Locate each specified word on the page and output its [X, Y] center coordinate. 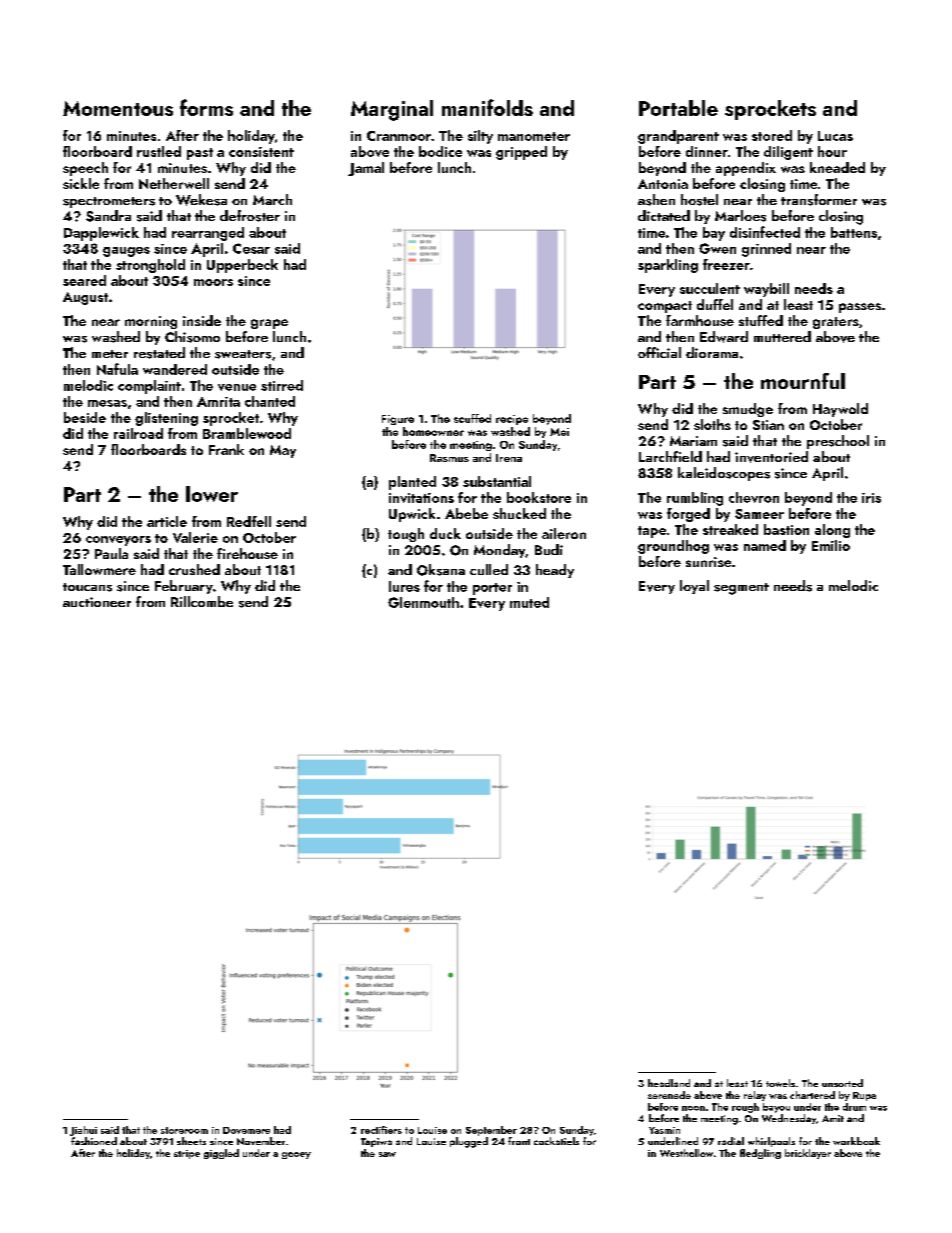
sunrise [708, 562]
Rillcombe [202, 601]
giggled [221, 1154]
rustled [159, 151]
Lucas [835, 136]
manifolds [487, 107]
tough [406, 535]
